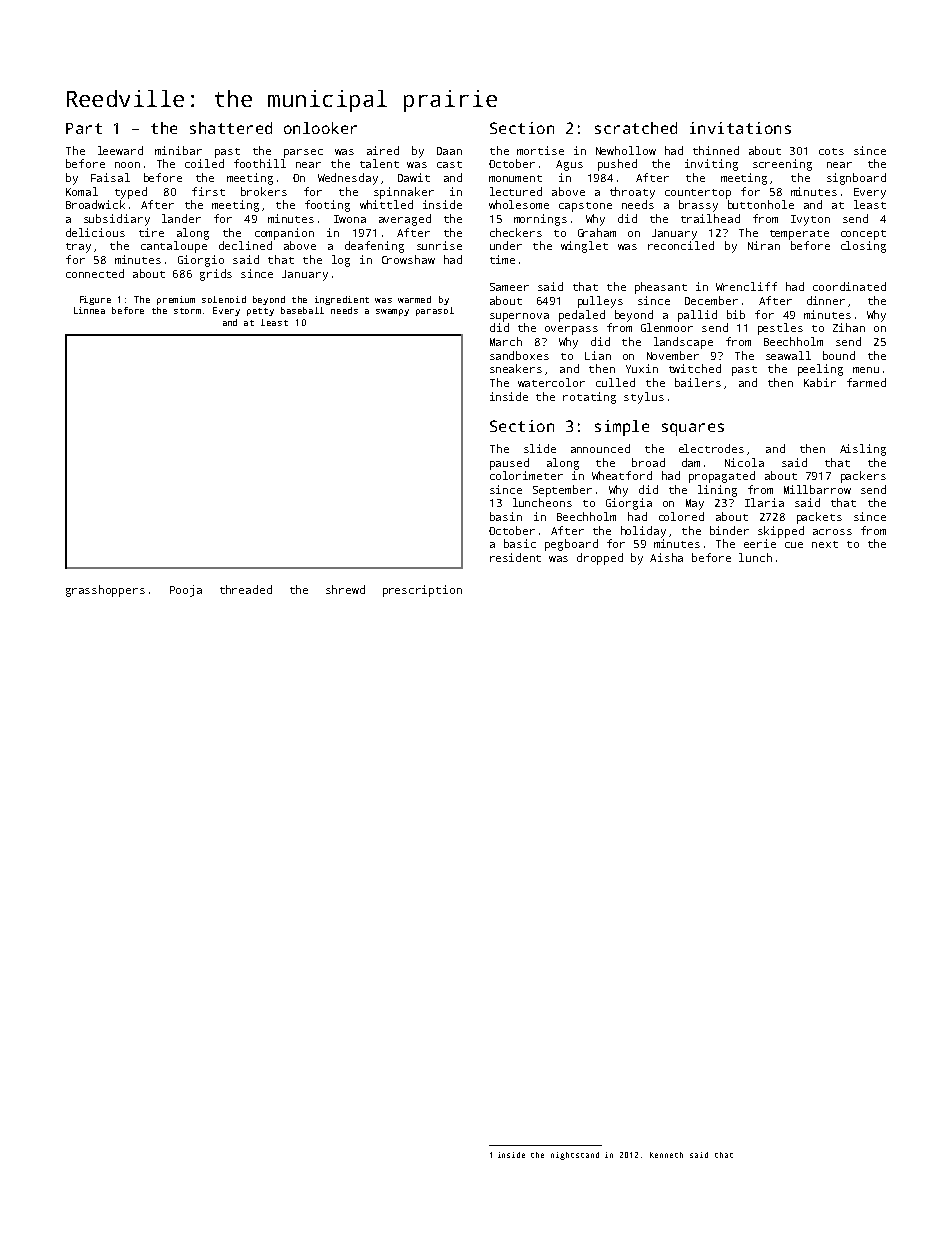  Describe the element at coordinates (186, 591) in the screenshot. I see `Pooja` at that location.
